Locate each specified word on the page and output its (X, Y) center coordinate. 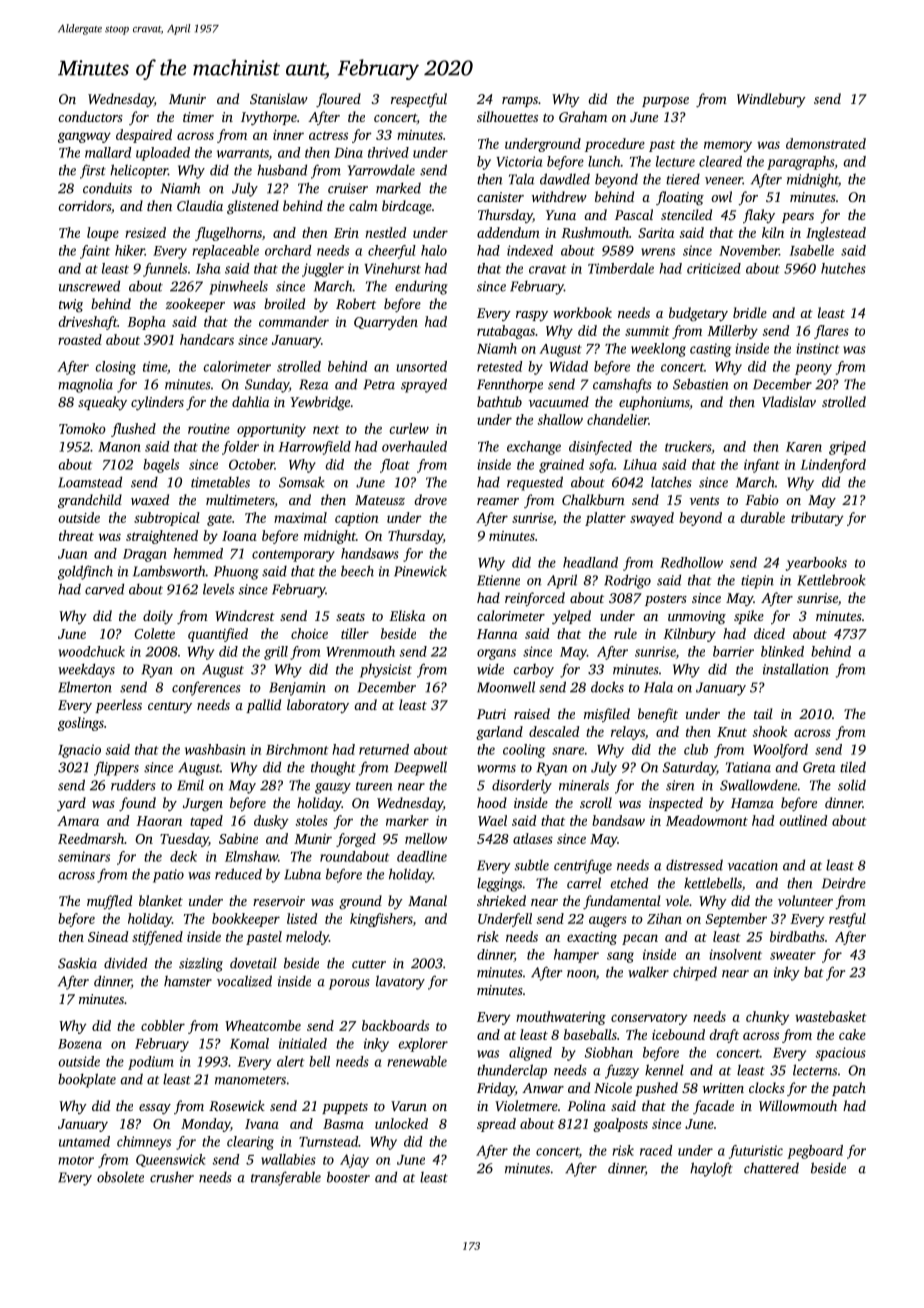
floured (338, 100)
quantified (218, 635)
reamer (498, 501)
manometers (250, 1080)
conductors (90, 116)
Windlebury (771, 100)
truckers (688, 446)
